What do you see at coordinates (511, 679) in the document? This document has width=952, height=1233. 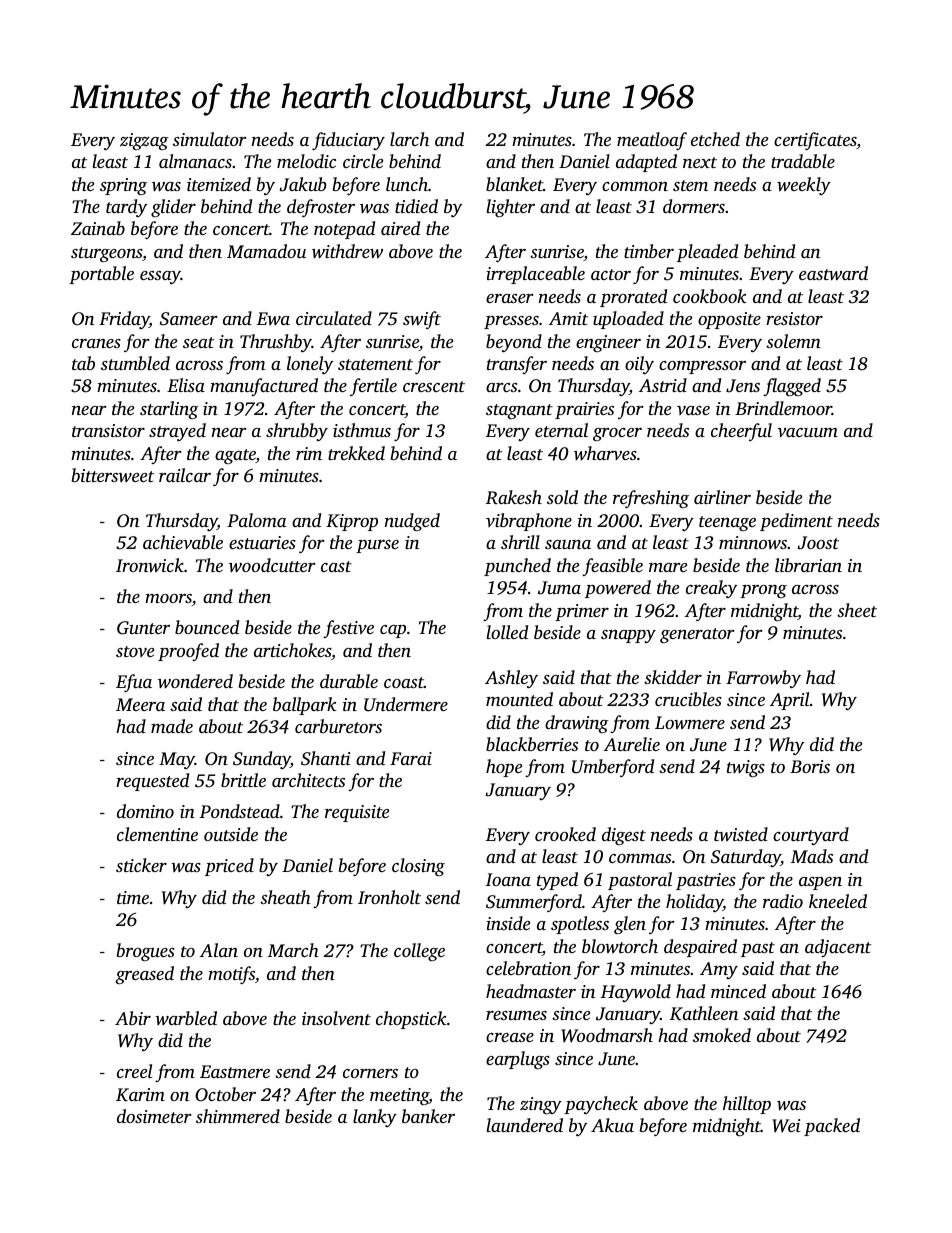 I see `Ashley` at bounding box center [511, 679].
